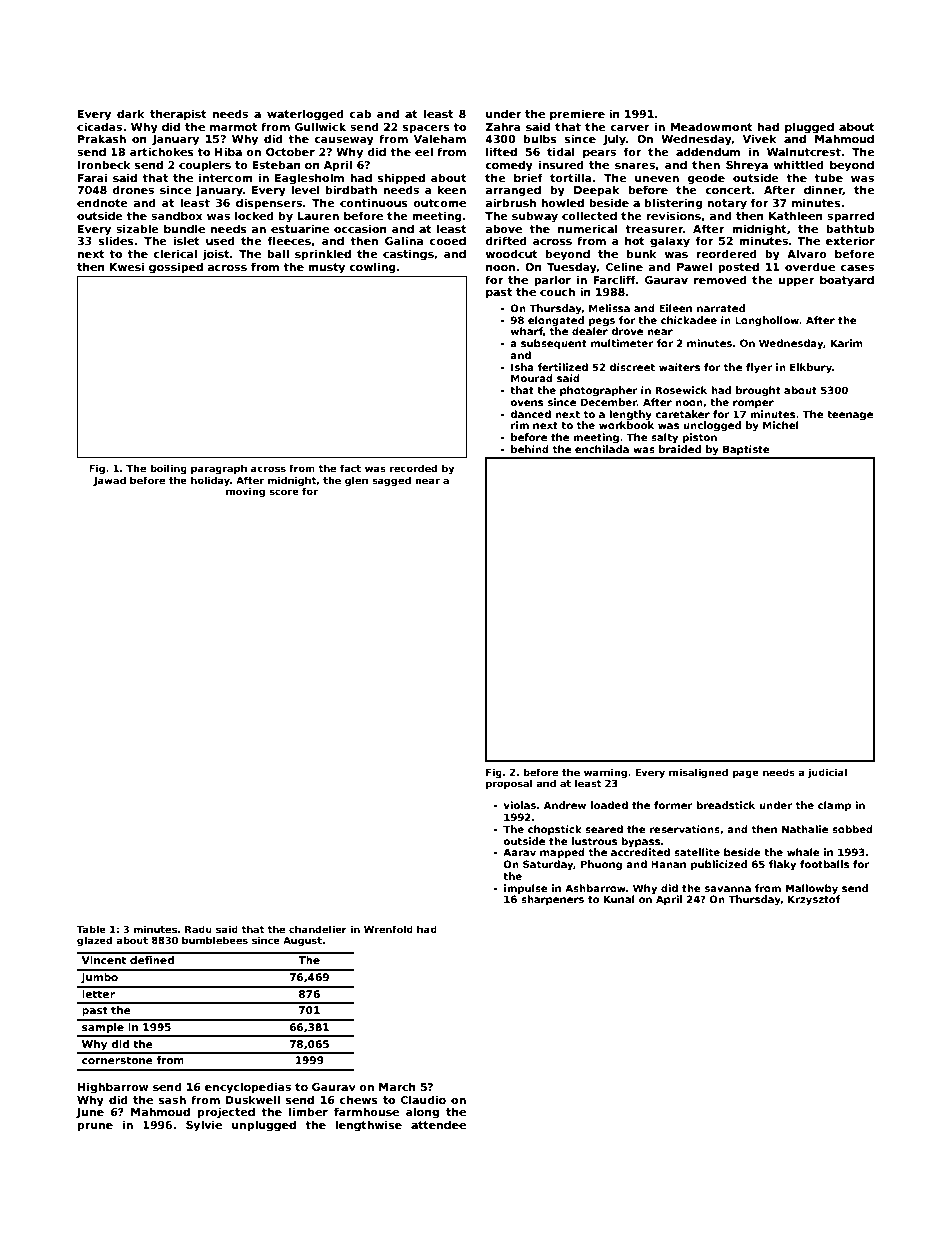 This screenshot has height=1233, width=952. I want to click on Radu, so click(198, 929).
